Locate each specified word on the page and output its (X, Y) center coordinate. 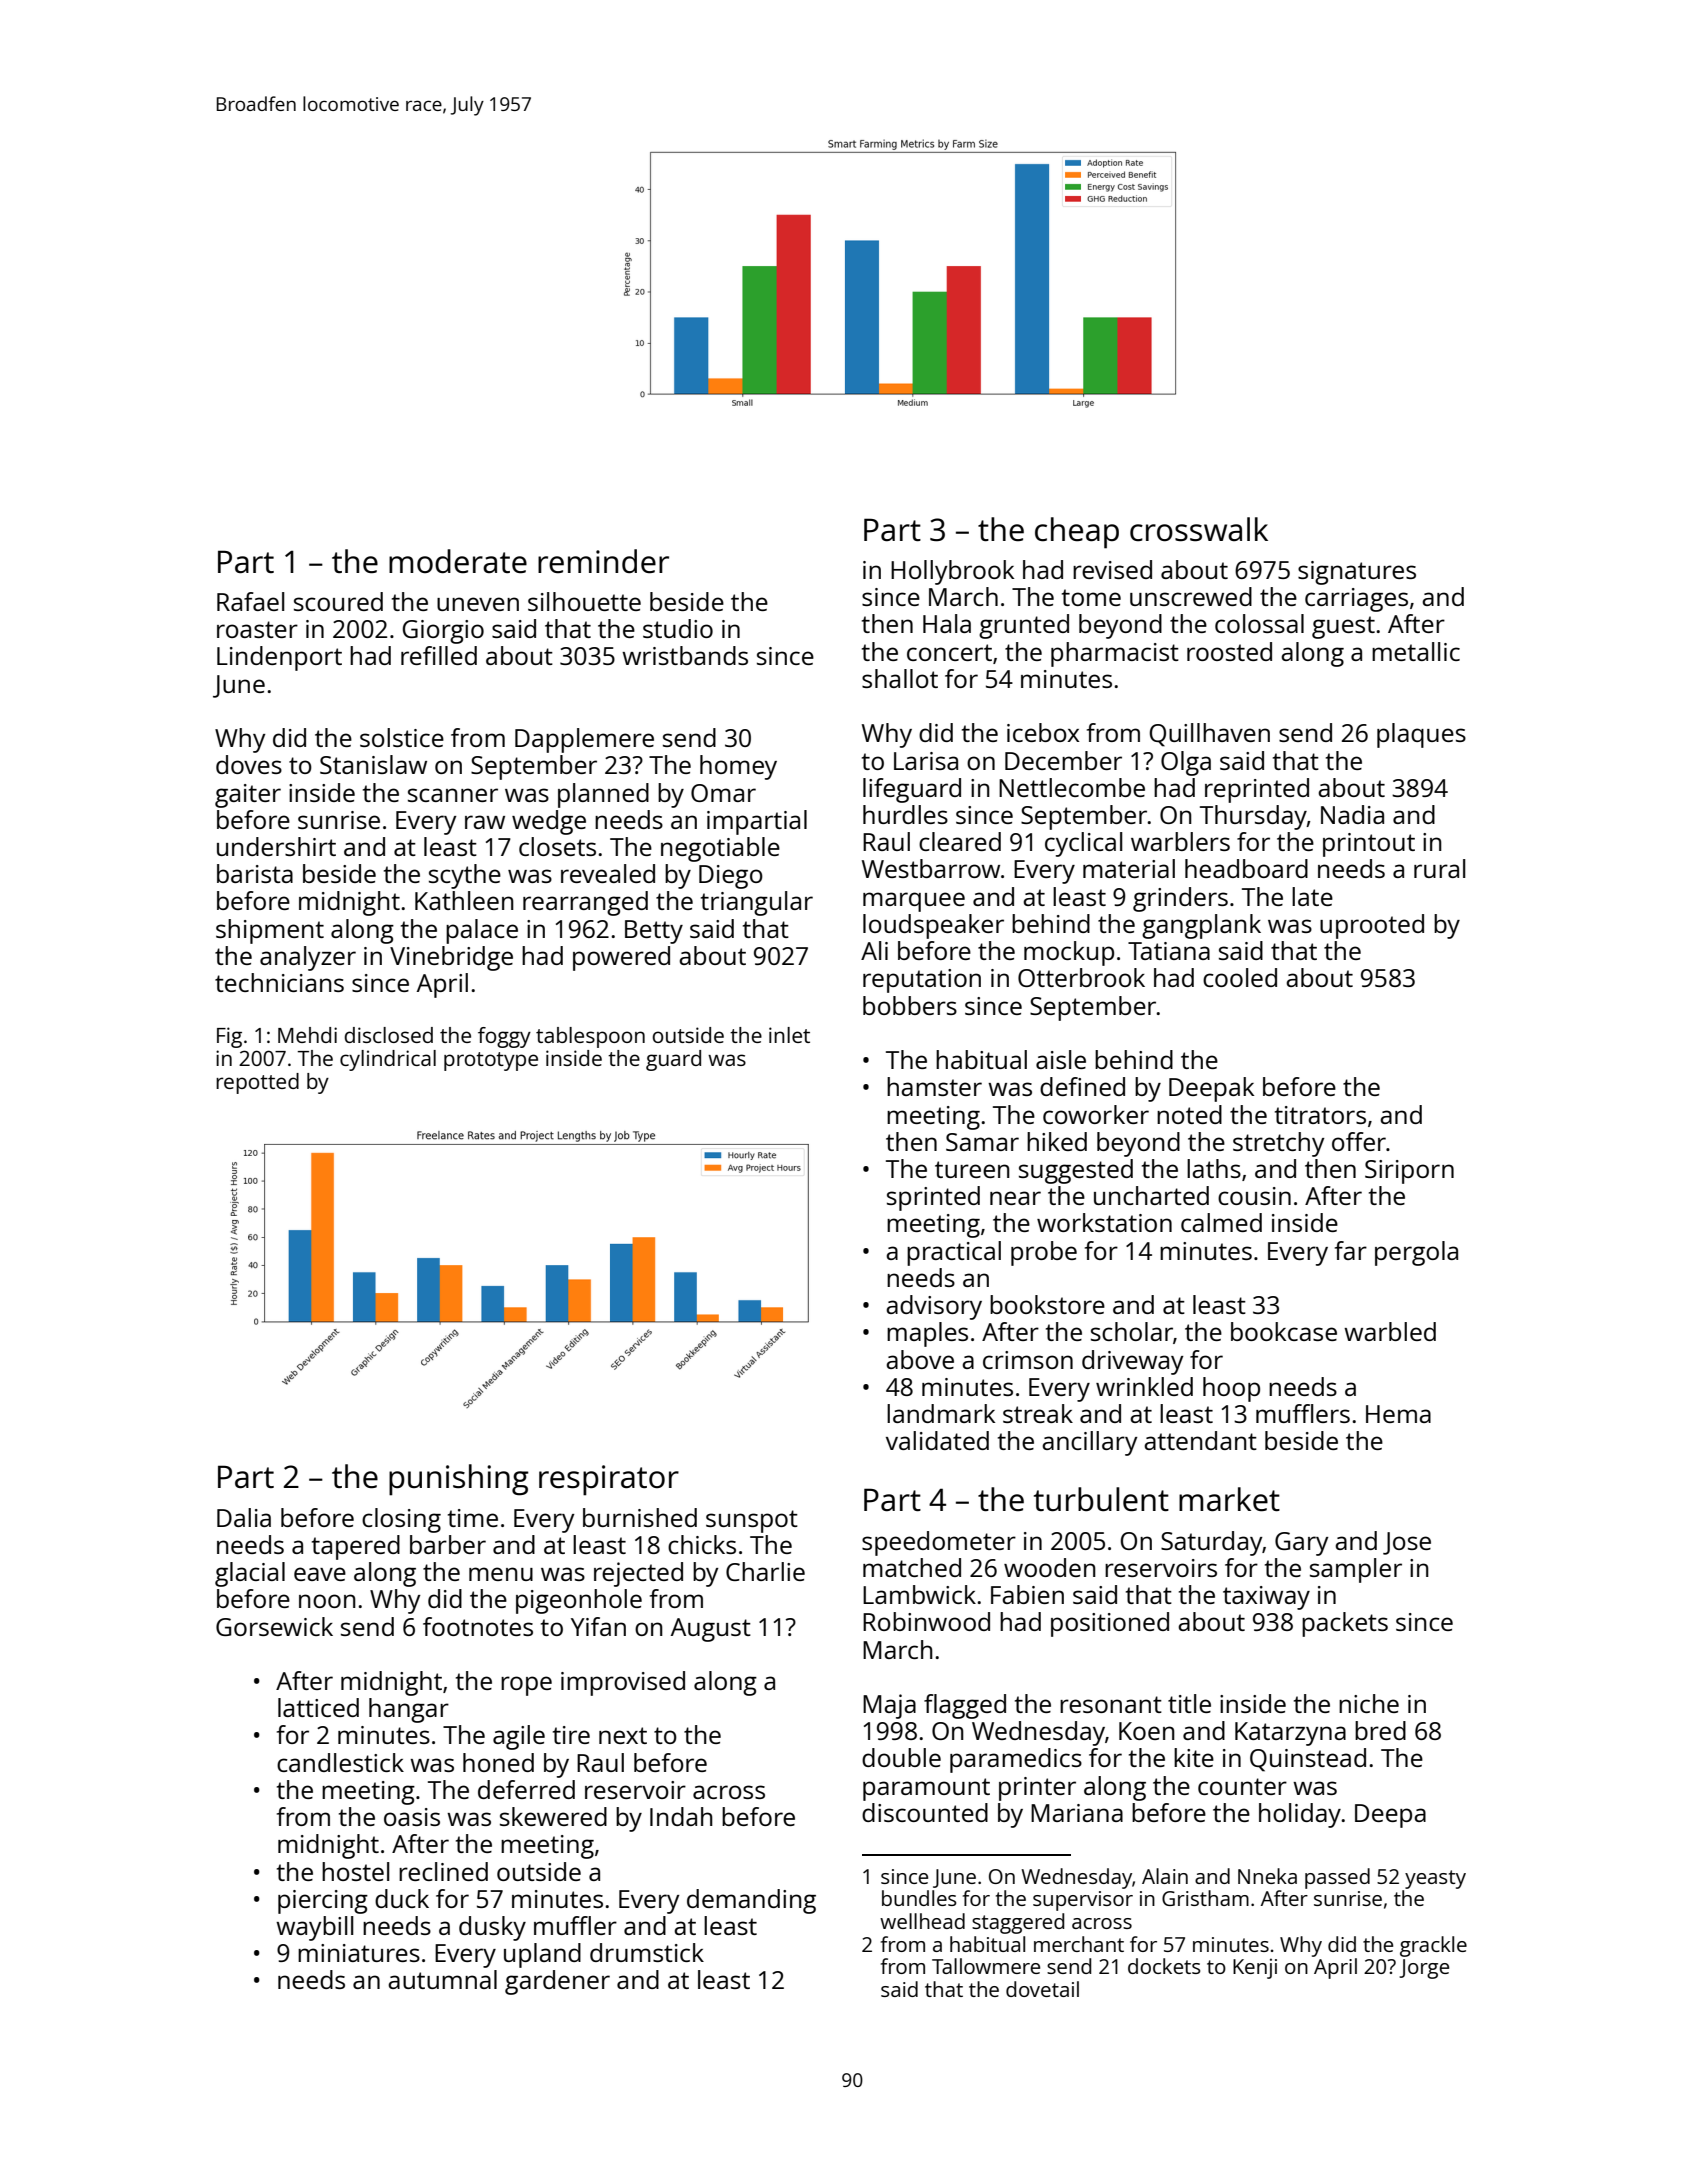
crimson (1028, 1360)
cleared (960, 841)
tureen (972, 1169)
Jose (1407, 1543)
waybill (314, 1928)
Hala (947, 623)
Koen (1147, 1731)
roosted (1229, 651)
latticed (318, 1707)
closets (557, 846)
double (901, 1757)
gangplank (1201, 926)
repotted (257, 1083)
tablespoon (590, 1037)
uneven (478, 604)
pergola (1416, 1253)
